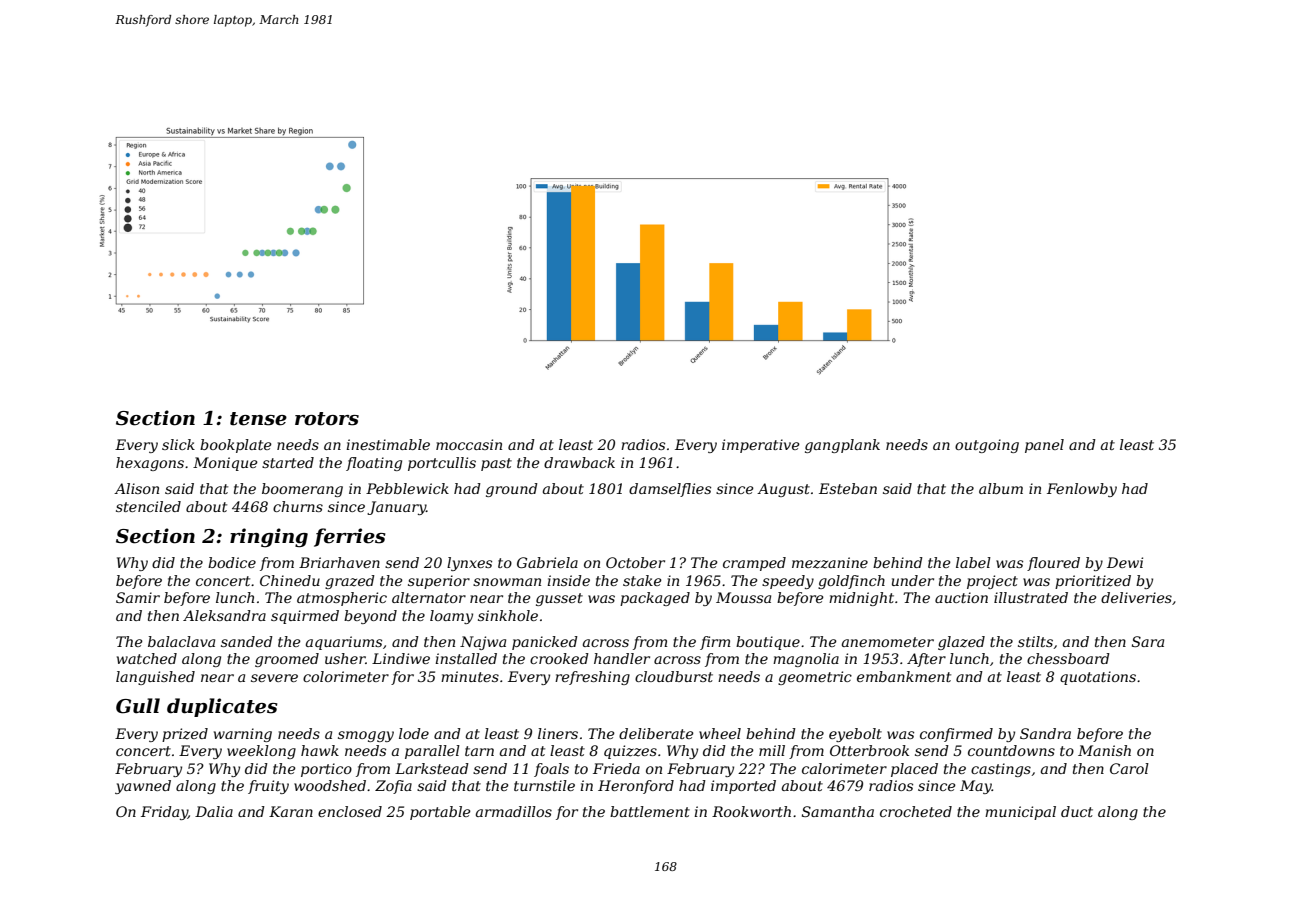  I want to click on album, so click(1001, 488).
